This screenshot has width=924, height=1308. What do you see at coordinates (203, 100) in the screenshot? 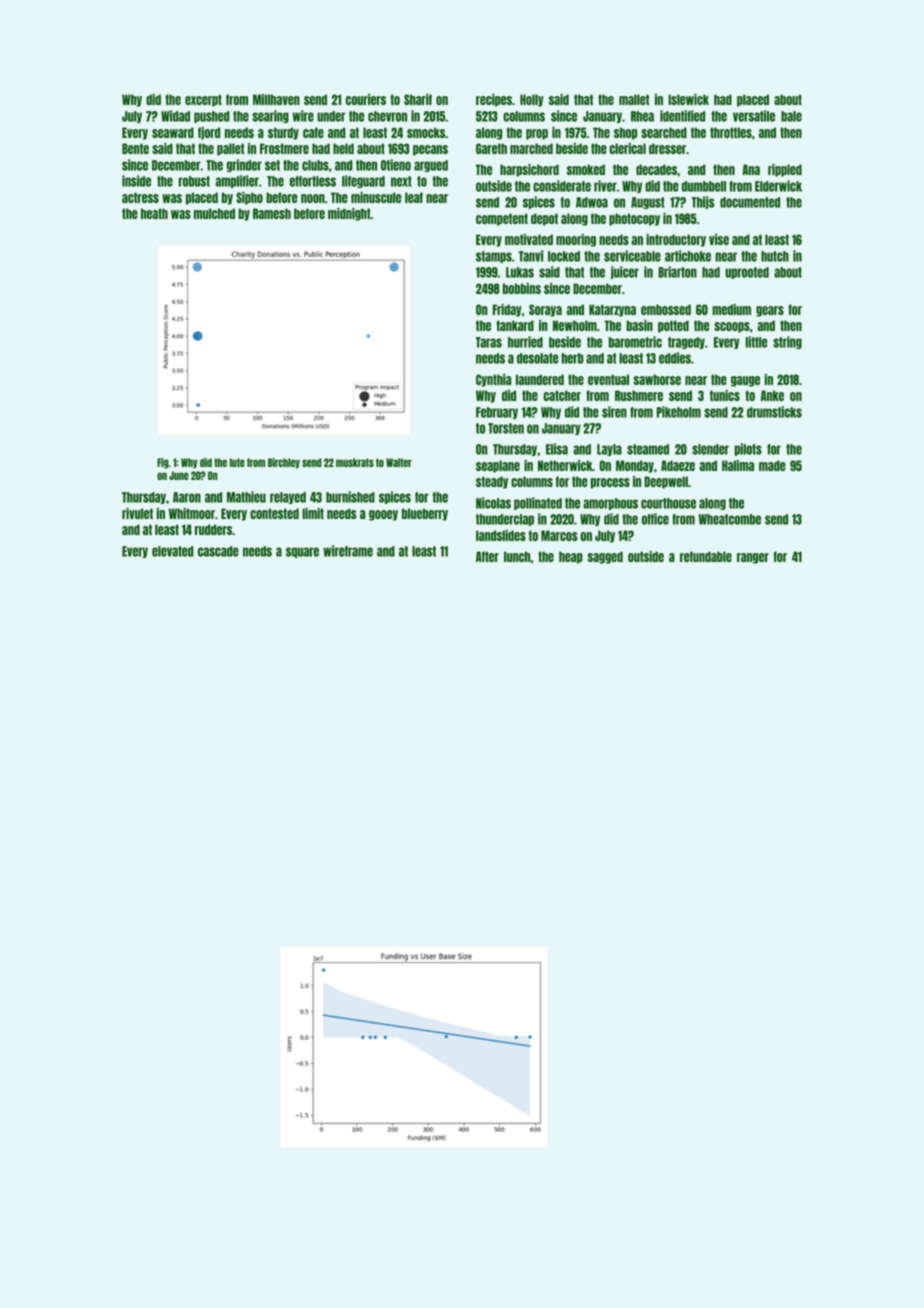
I see `excerpt` at bounding box center [203, 100].
